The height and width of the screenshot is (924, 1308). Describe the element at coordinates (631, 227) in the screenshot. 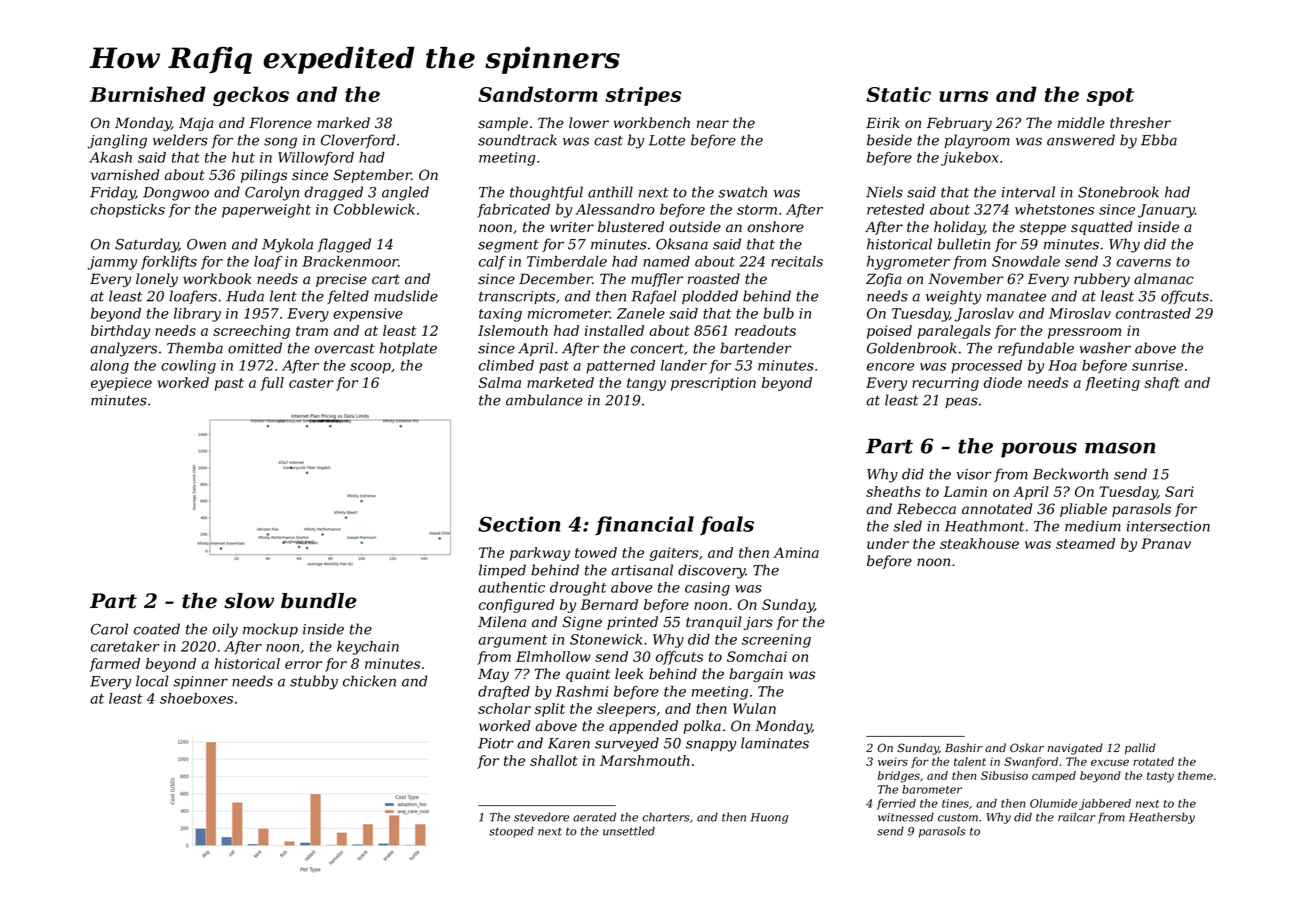

I see `blustered` at that location.
